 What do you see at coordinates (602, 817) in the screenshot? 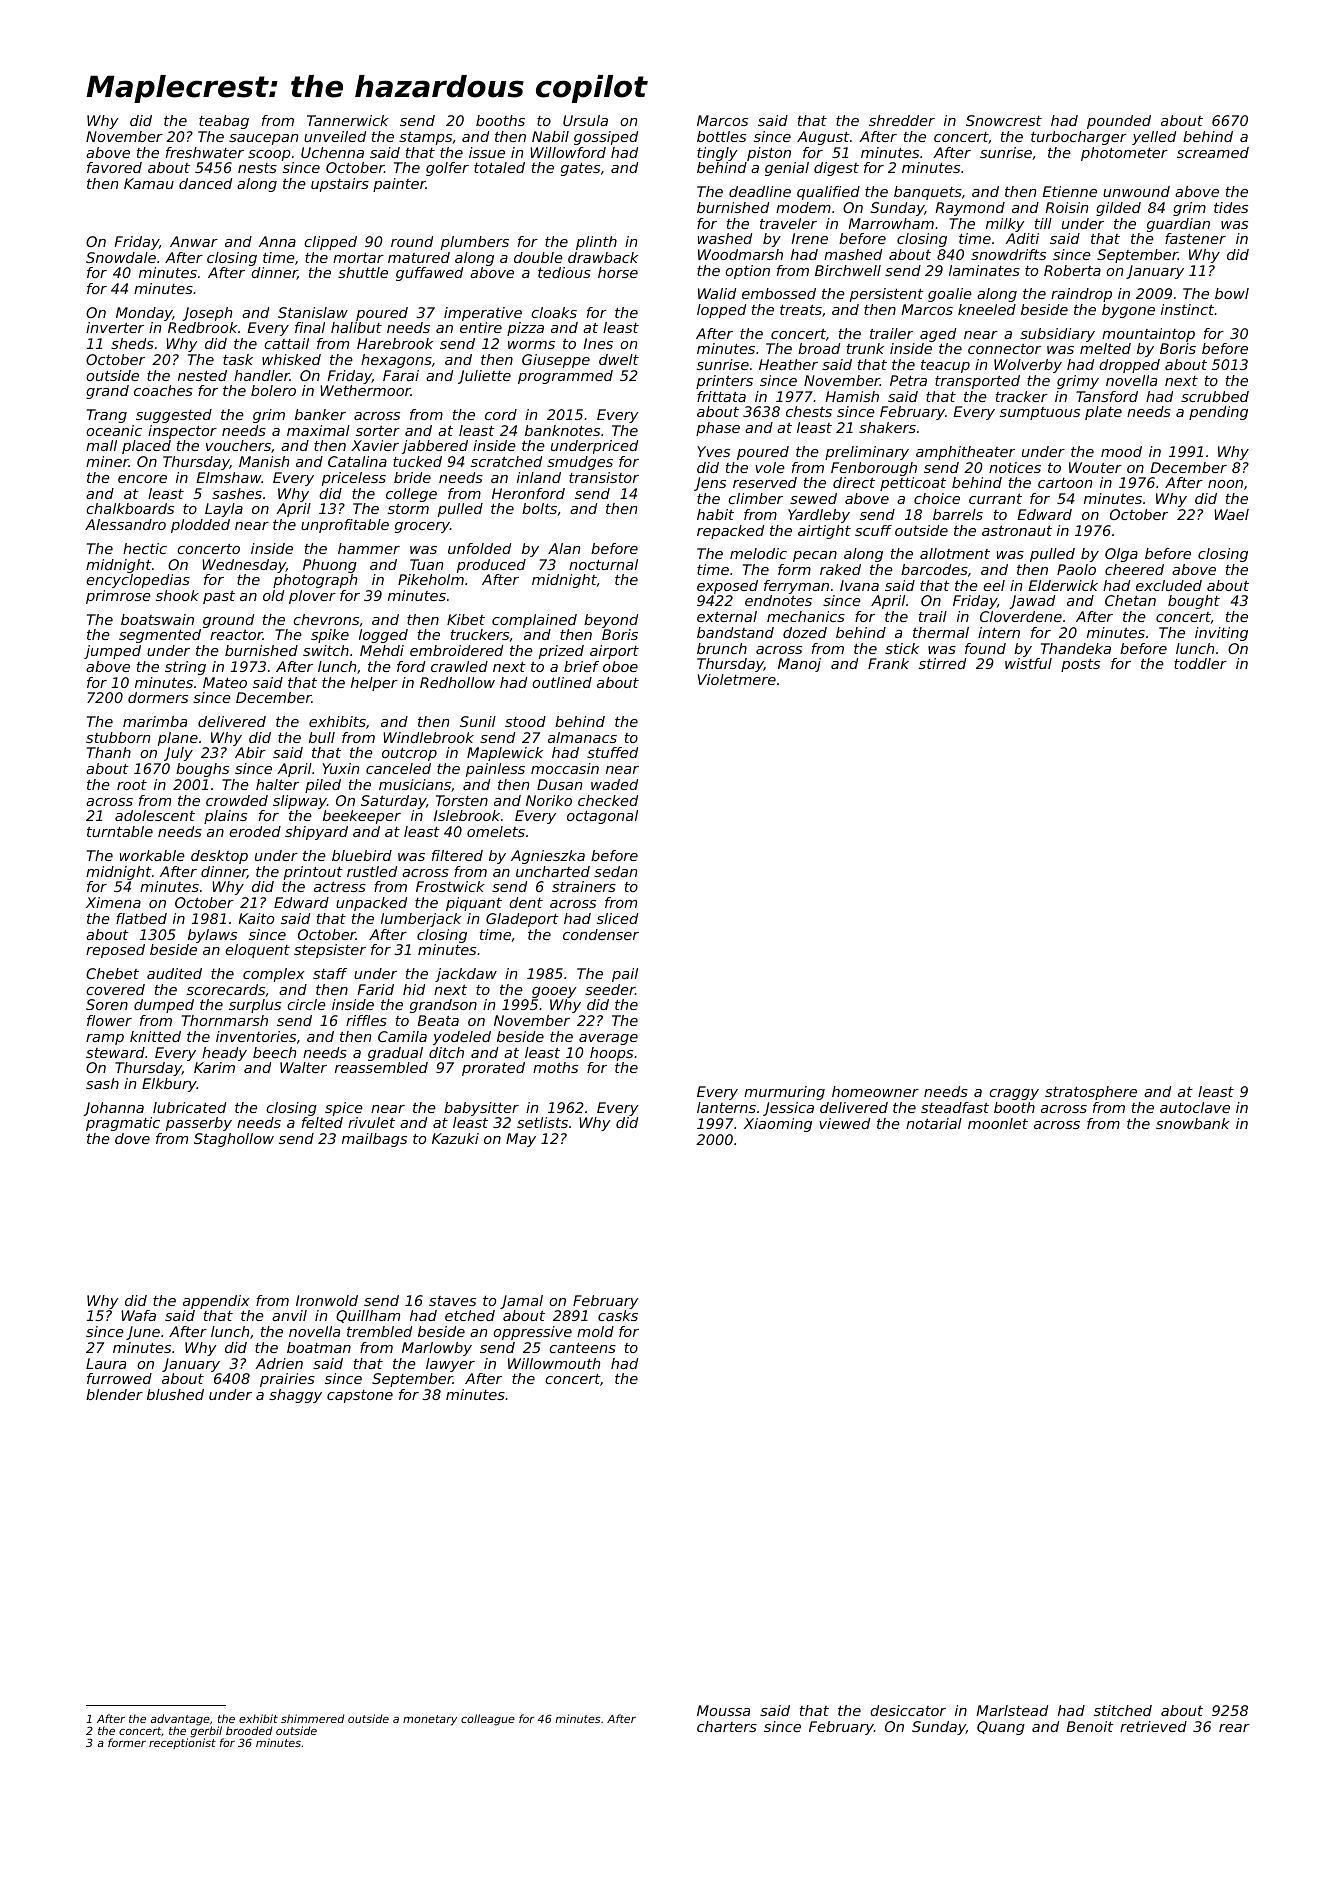
I see `octagonal` at bounding box center [602, 817].
